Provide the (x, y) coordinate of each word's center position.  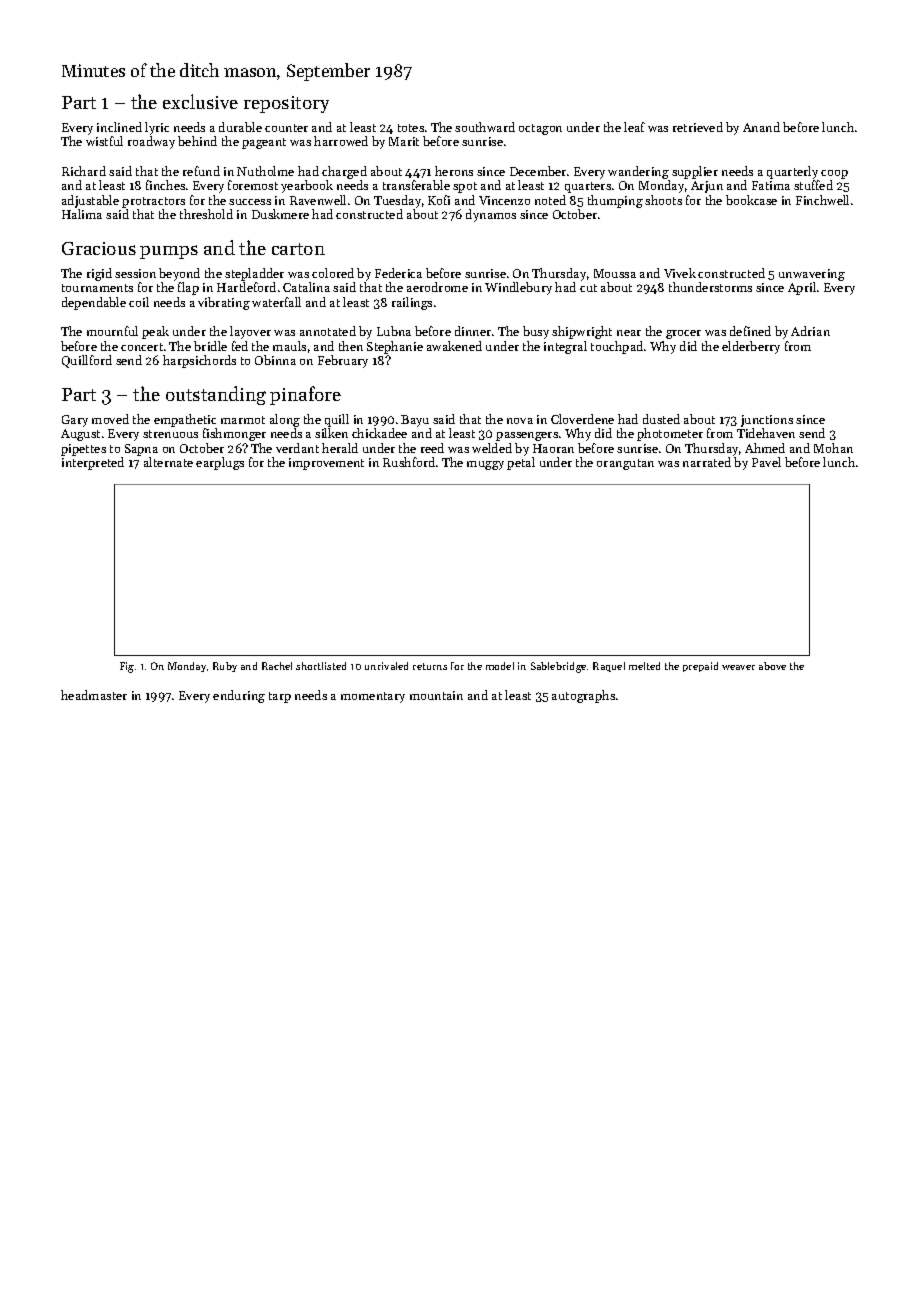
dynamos (491, 215)
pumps (169, 252)
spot (465, 187)
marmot (243, 420)
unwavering (812, 275)
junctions (767, 421)
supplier (695, 172)
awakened (454, 346)
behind (197, 141)
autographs (583, 696)
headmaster (94, 695)
